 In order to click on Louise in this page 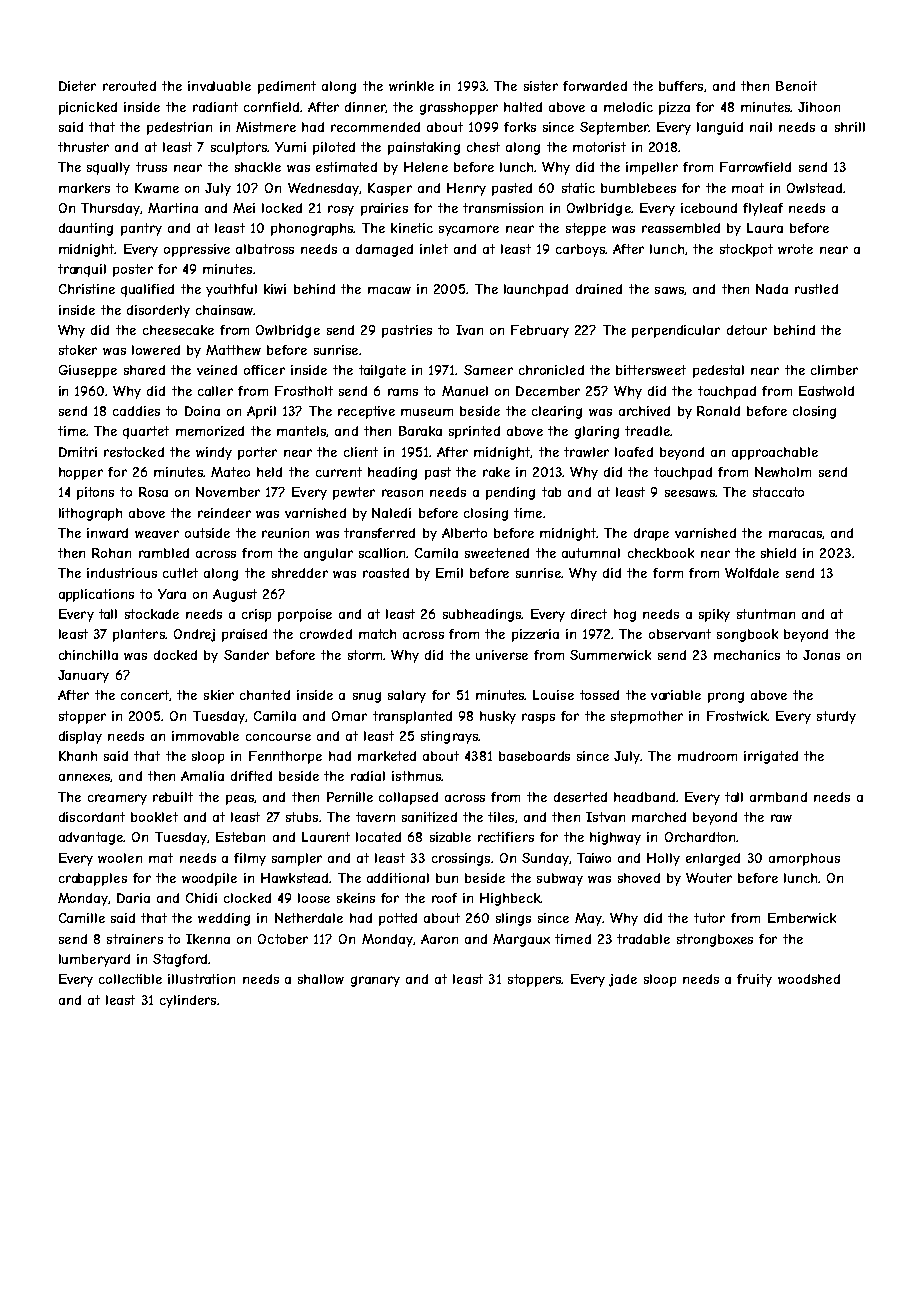, I will do `click(553, 695)`.
